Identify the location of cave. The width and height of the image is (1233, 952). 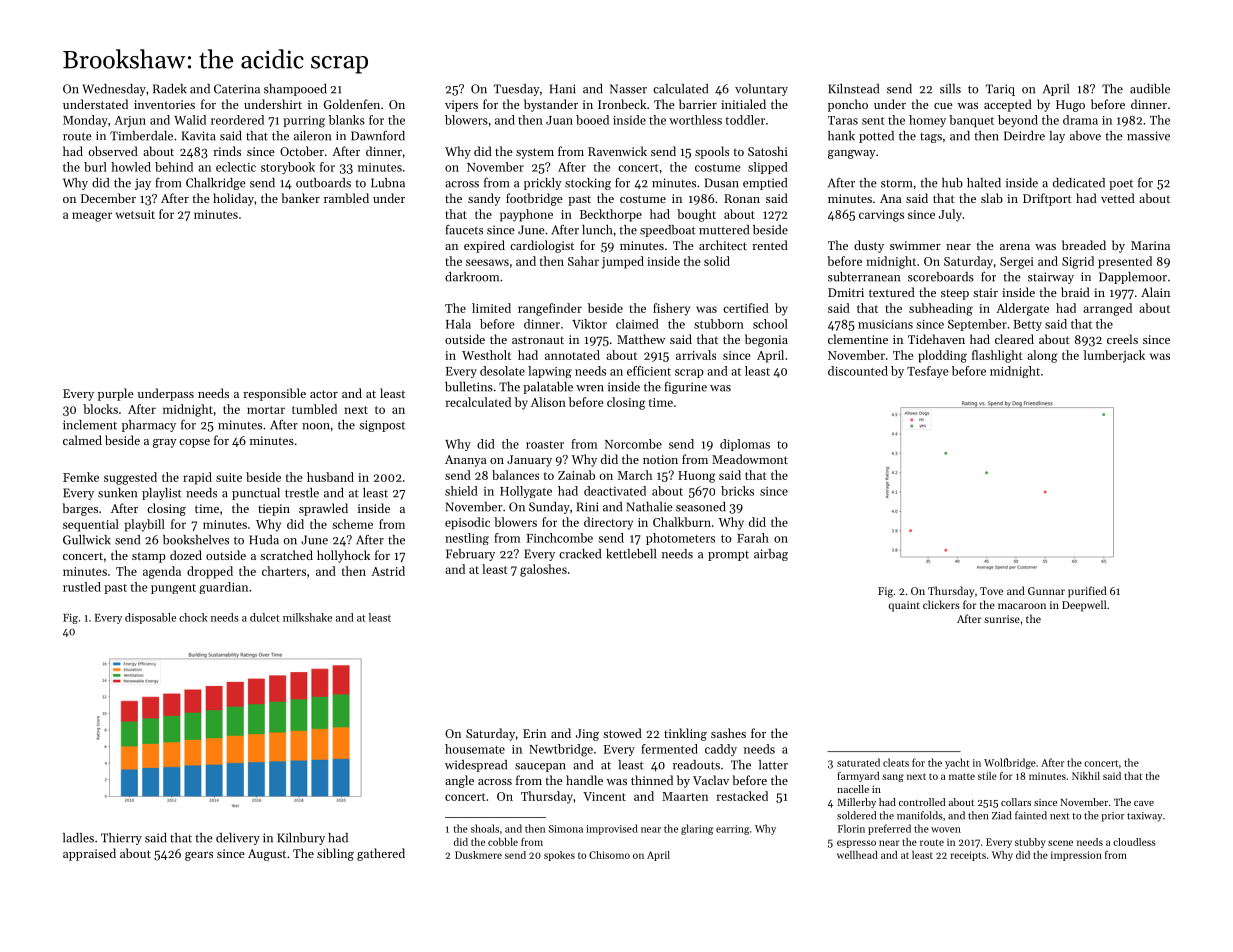
(1144, 803).
